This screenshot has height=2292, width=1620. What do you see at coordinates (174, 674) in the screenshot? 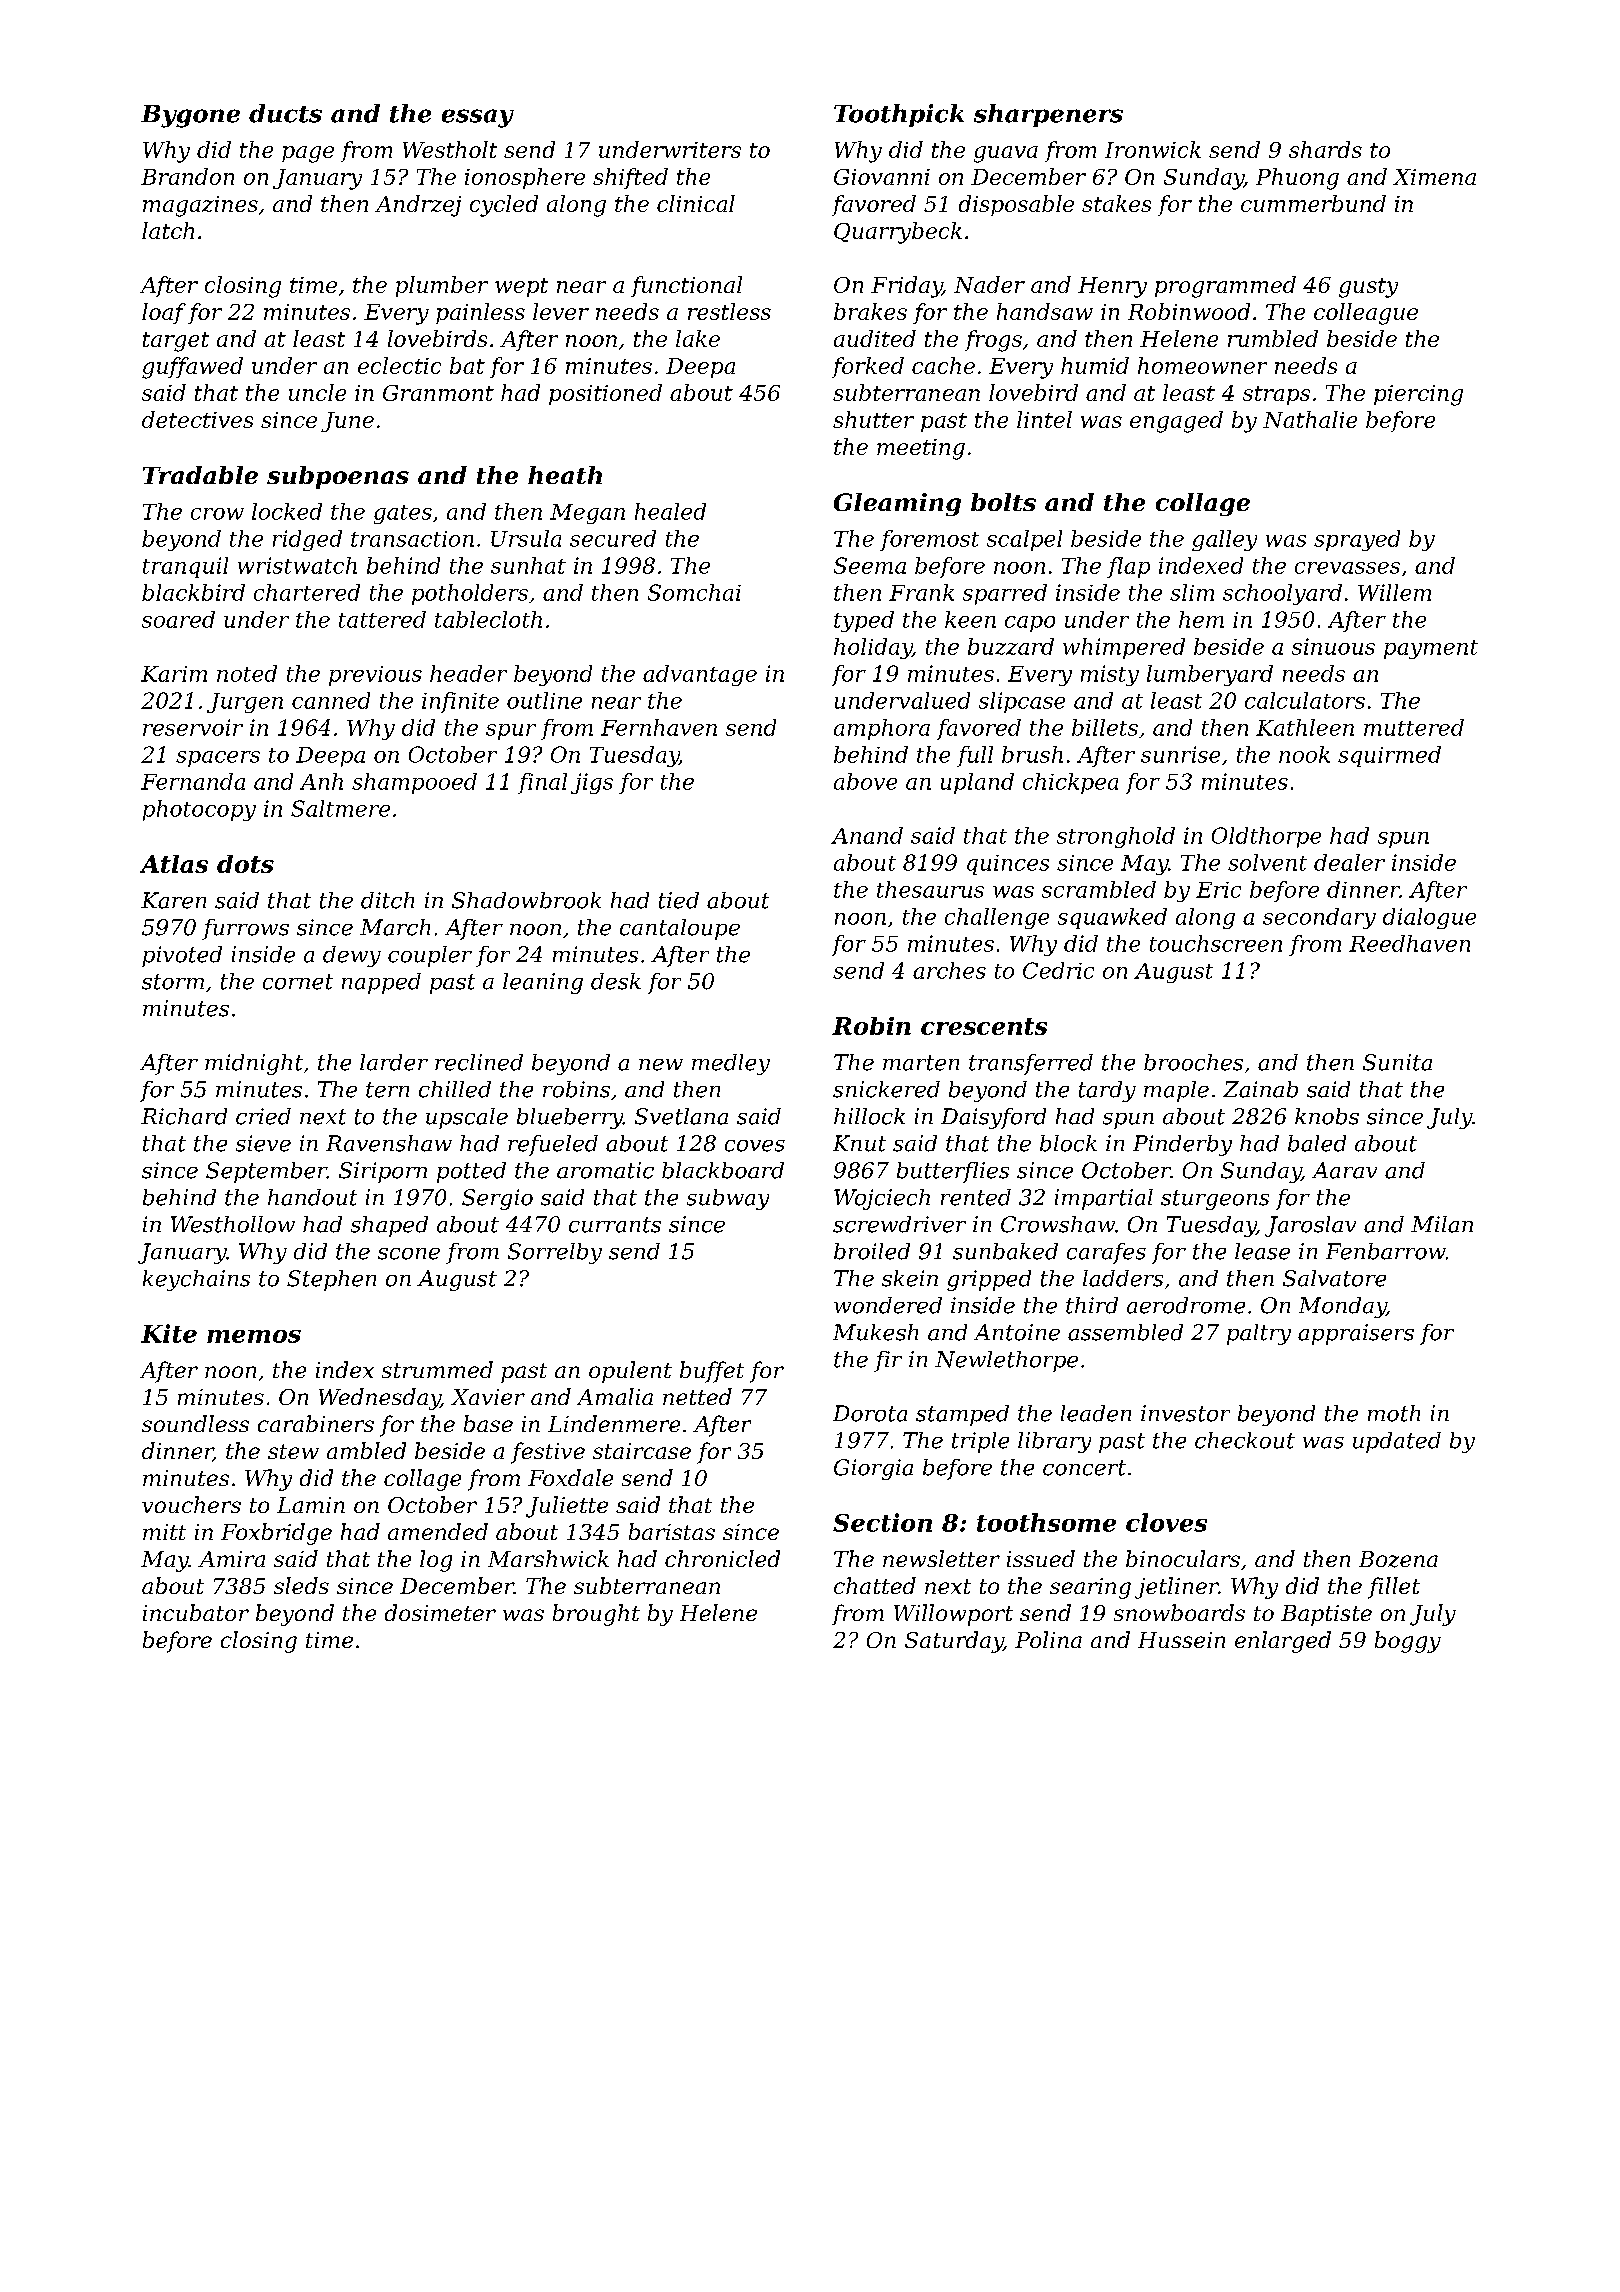
I see `Karim` at bounding box center [174, 674].
